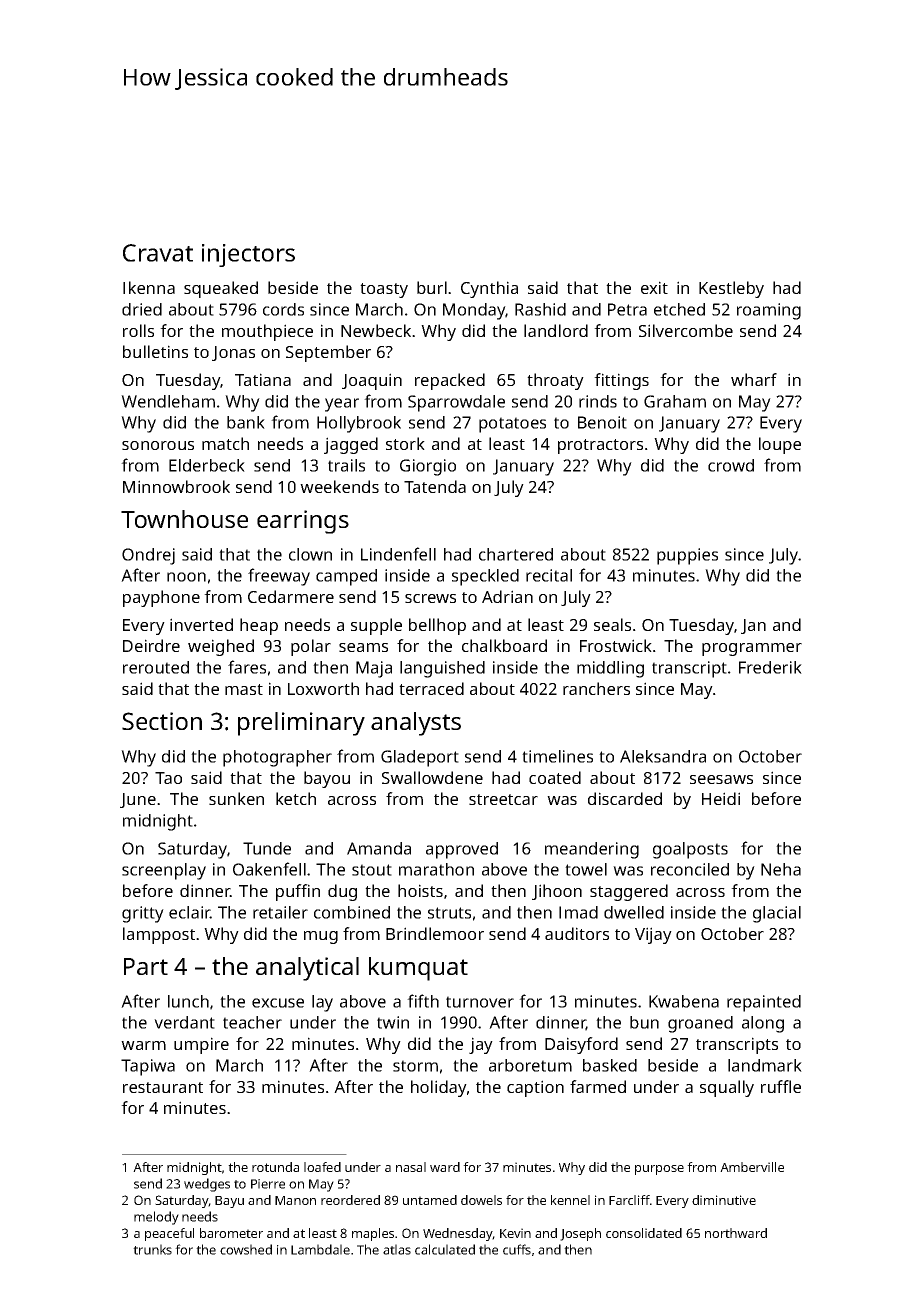 This page has width=924, height=1308. Describe the element at coordinates (432, 287) in the page. I see `burl` at that location.
